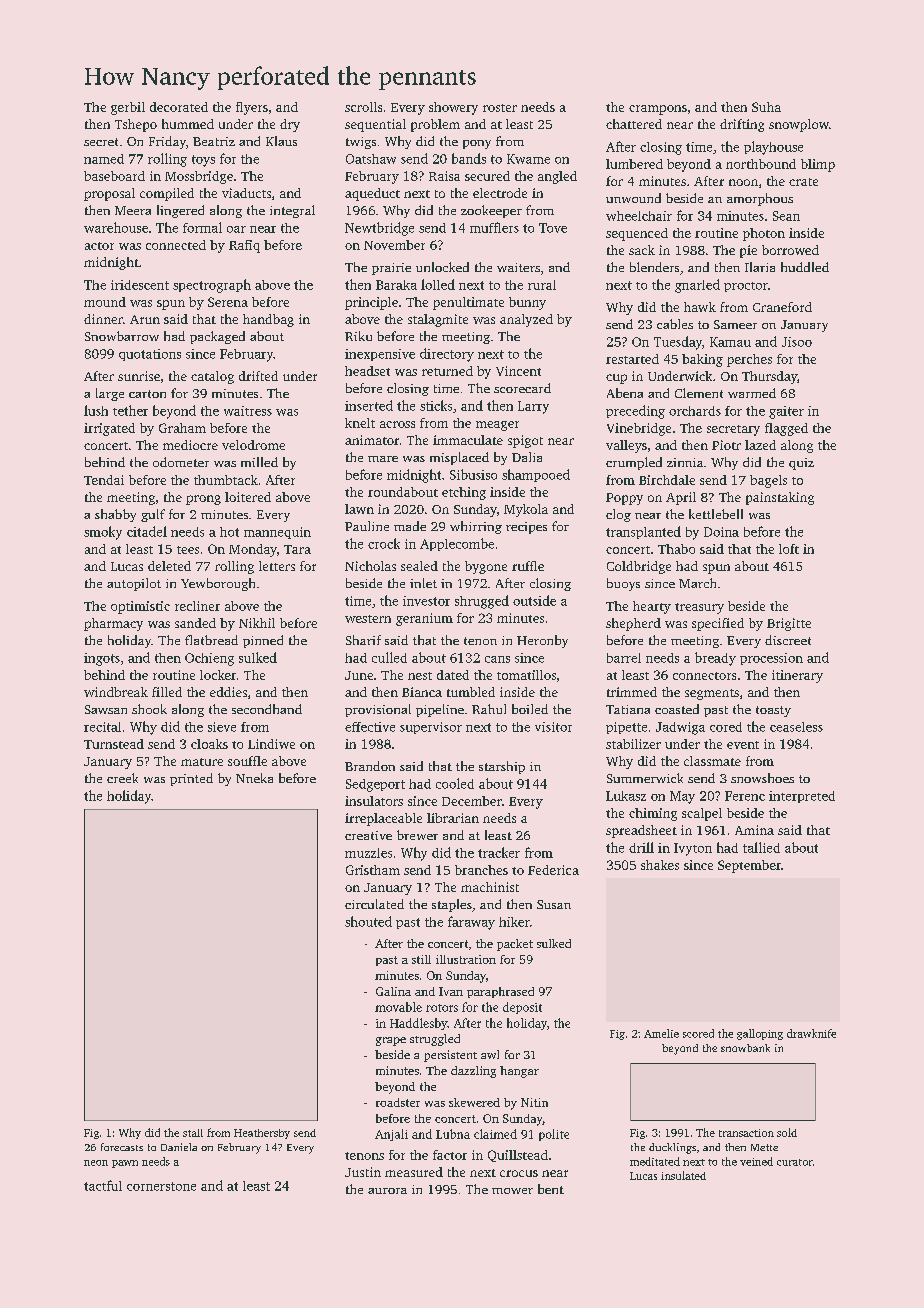 The height and width of the document is (1308, 924). What do you see at coordinates (122, 1147) in the document?
I see `forecasts` at bounding box center [122, 1147].
